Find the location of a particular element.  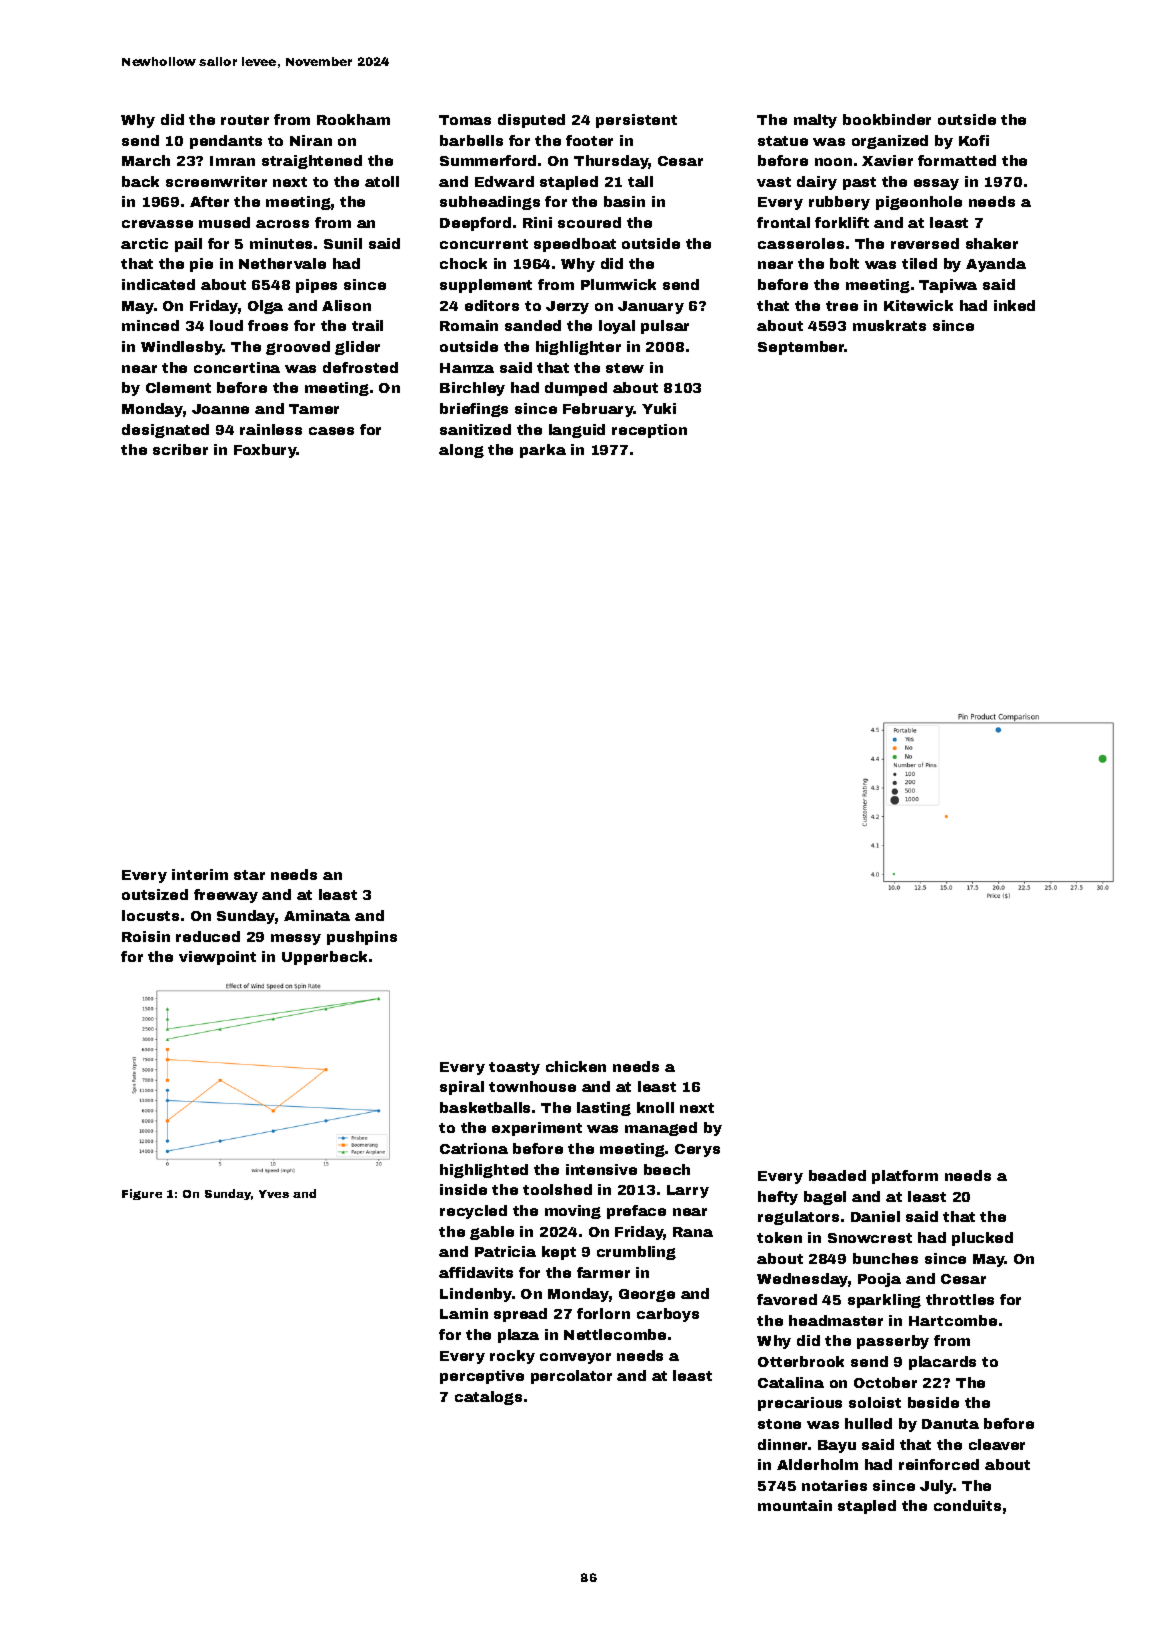

muskrats is located at coordinates (889, 325).
